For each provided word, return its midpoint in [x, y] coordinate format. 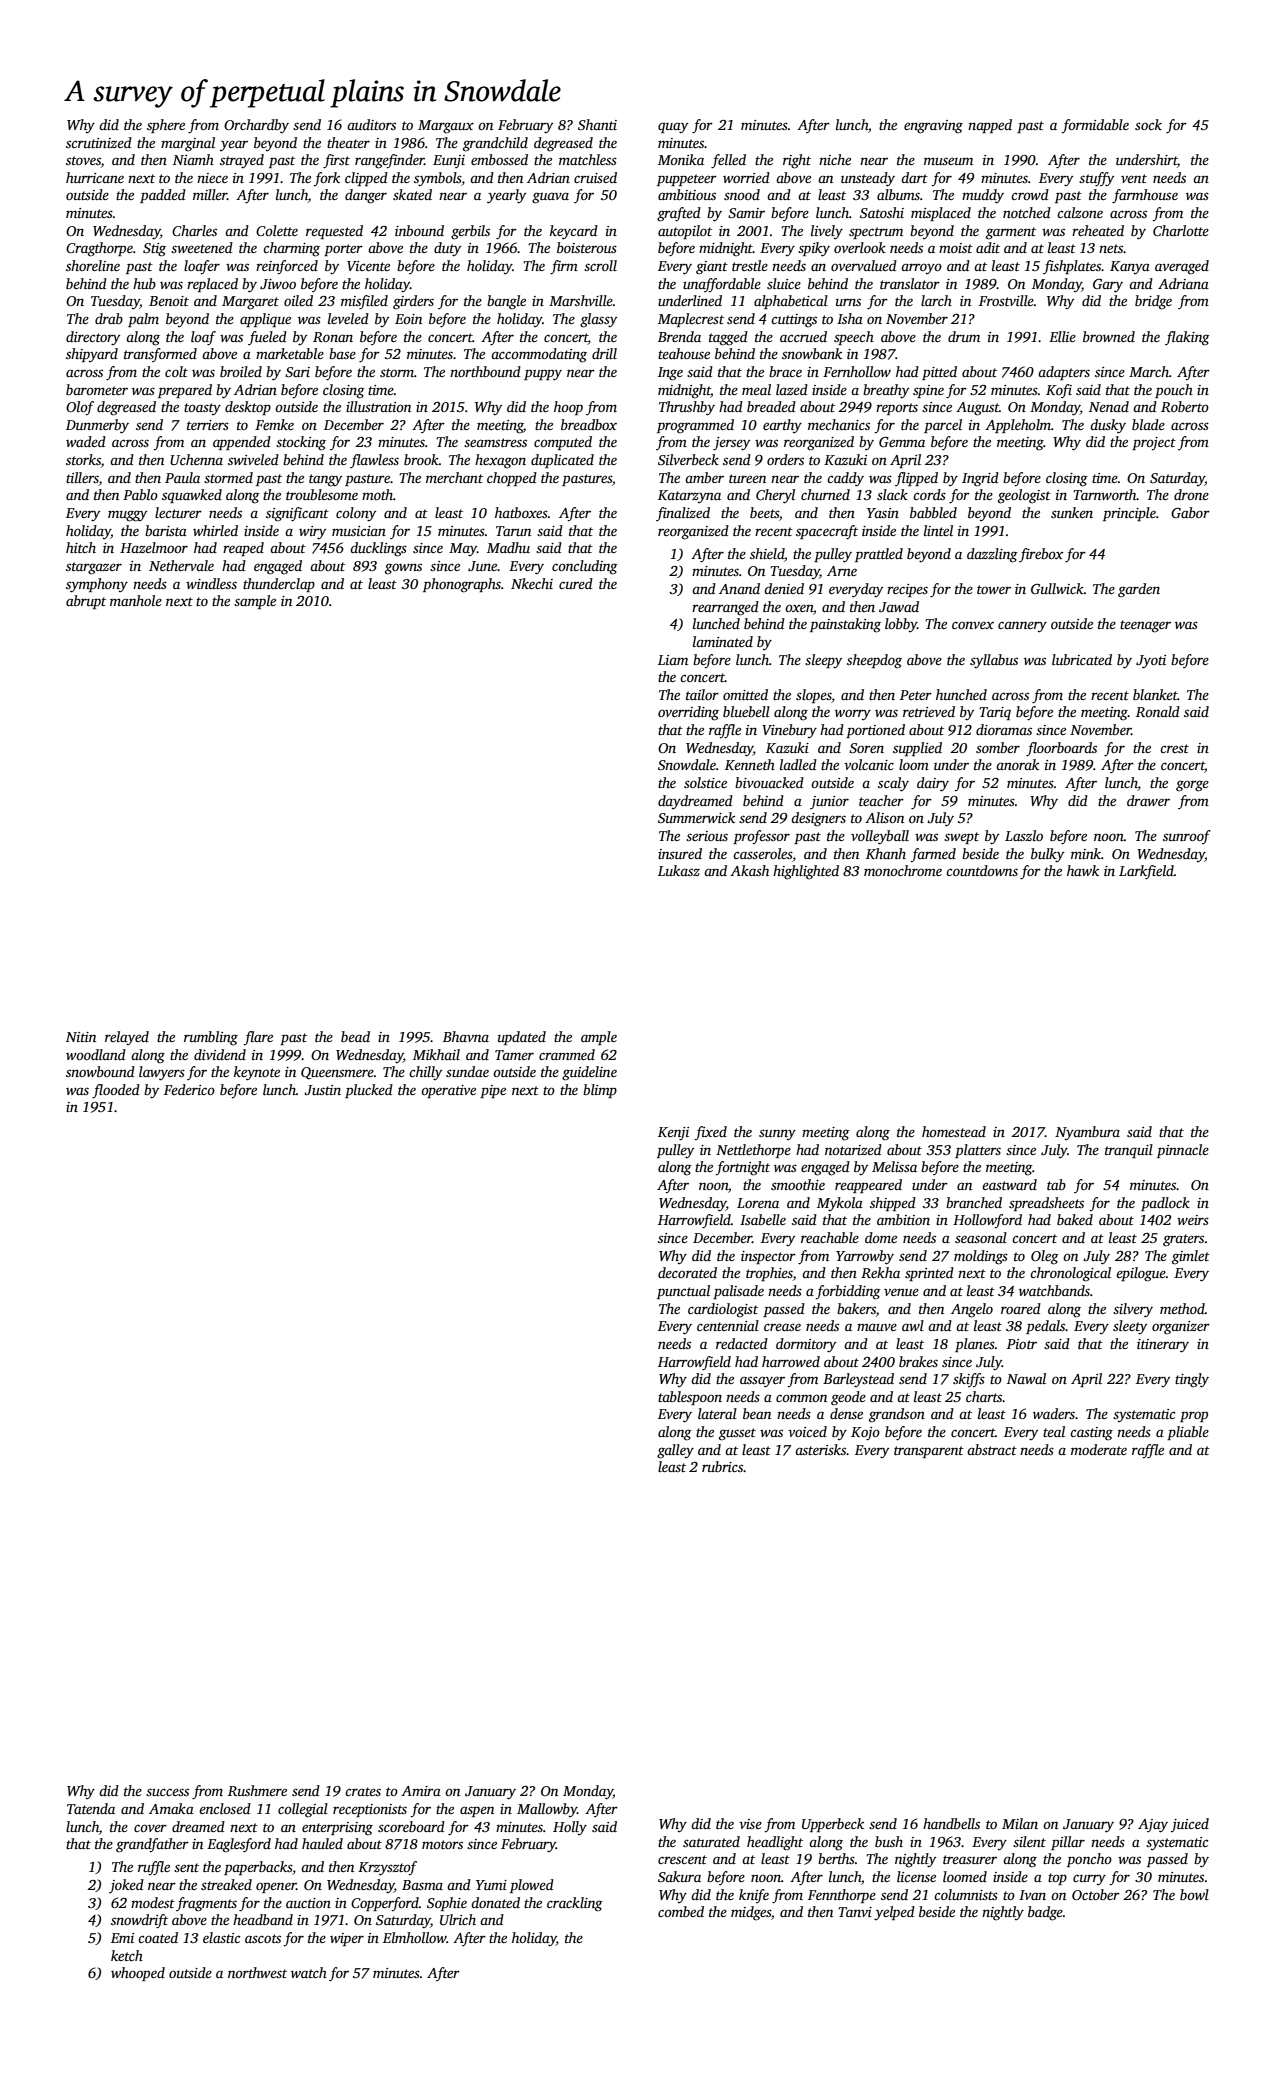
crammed [567, 1054]
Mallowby [547, 1810]
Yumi [491, 1885]
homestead [954, 1131]
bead [355, 1036]
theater [348, 142]
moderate [1099, 1449]
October [1096, 1894]
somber [998, 747]
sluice [784, 283]
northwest [257, 1972]
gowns [403, 569]
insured [680, 853]
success [167, 1792]
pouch [1174, 391]
